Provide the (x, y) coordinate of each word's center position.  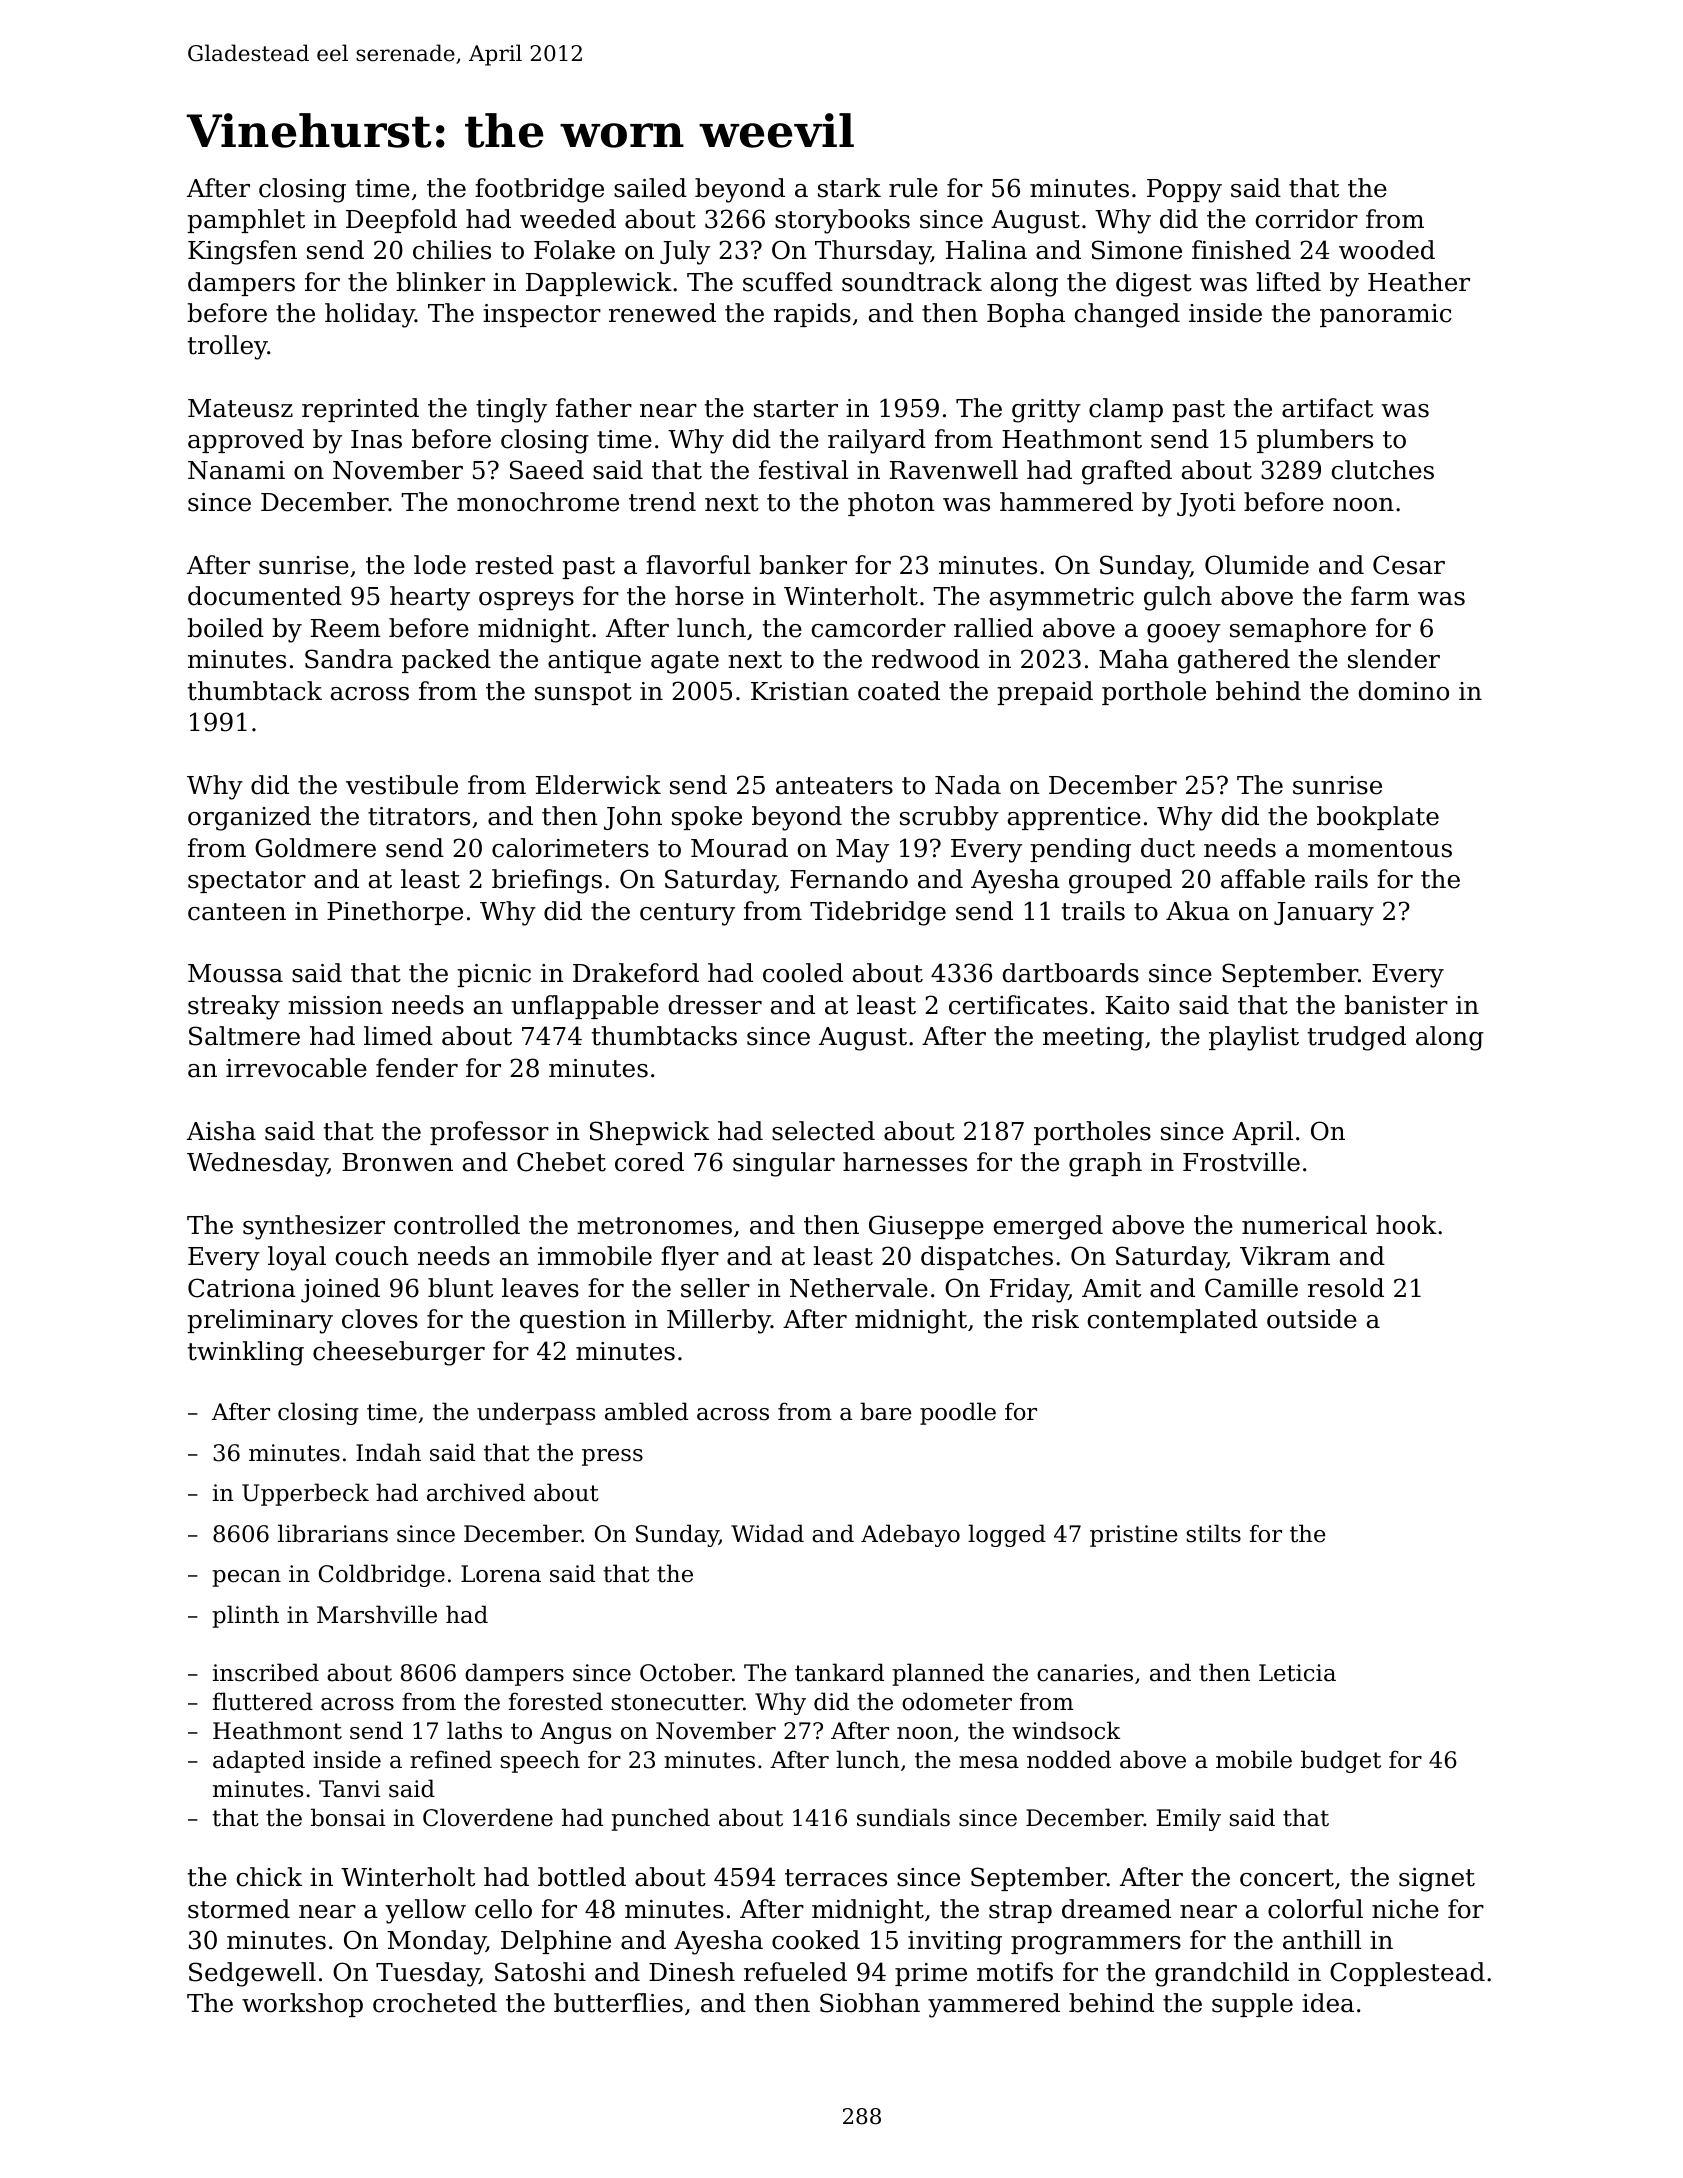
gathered (1234, 661)
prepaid (1045, 693)
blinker (440, 282)
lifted (1288, 282)
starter (796, 409)
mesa (989, 1762)
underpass (536, 1413)
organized (249, 818)
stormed (239, 1909)
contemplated (1173, 1321)
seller (715, 1288)
